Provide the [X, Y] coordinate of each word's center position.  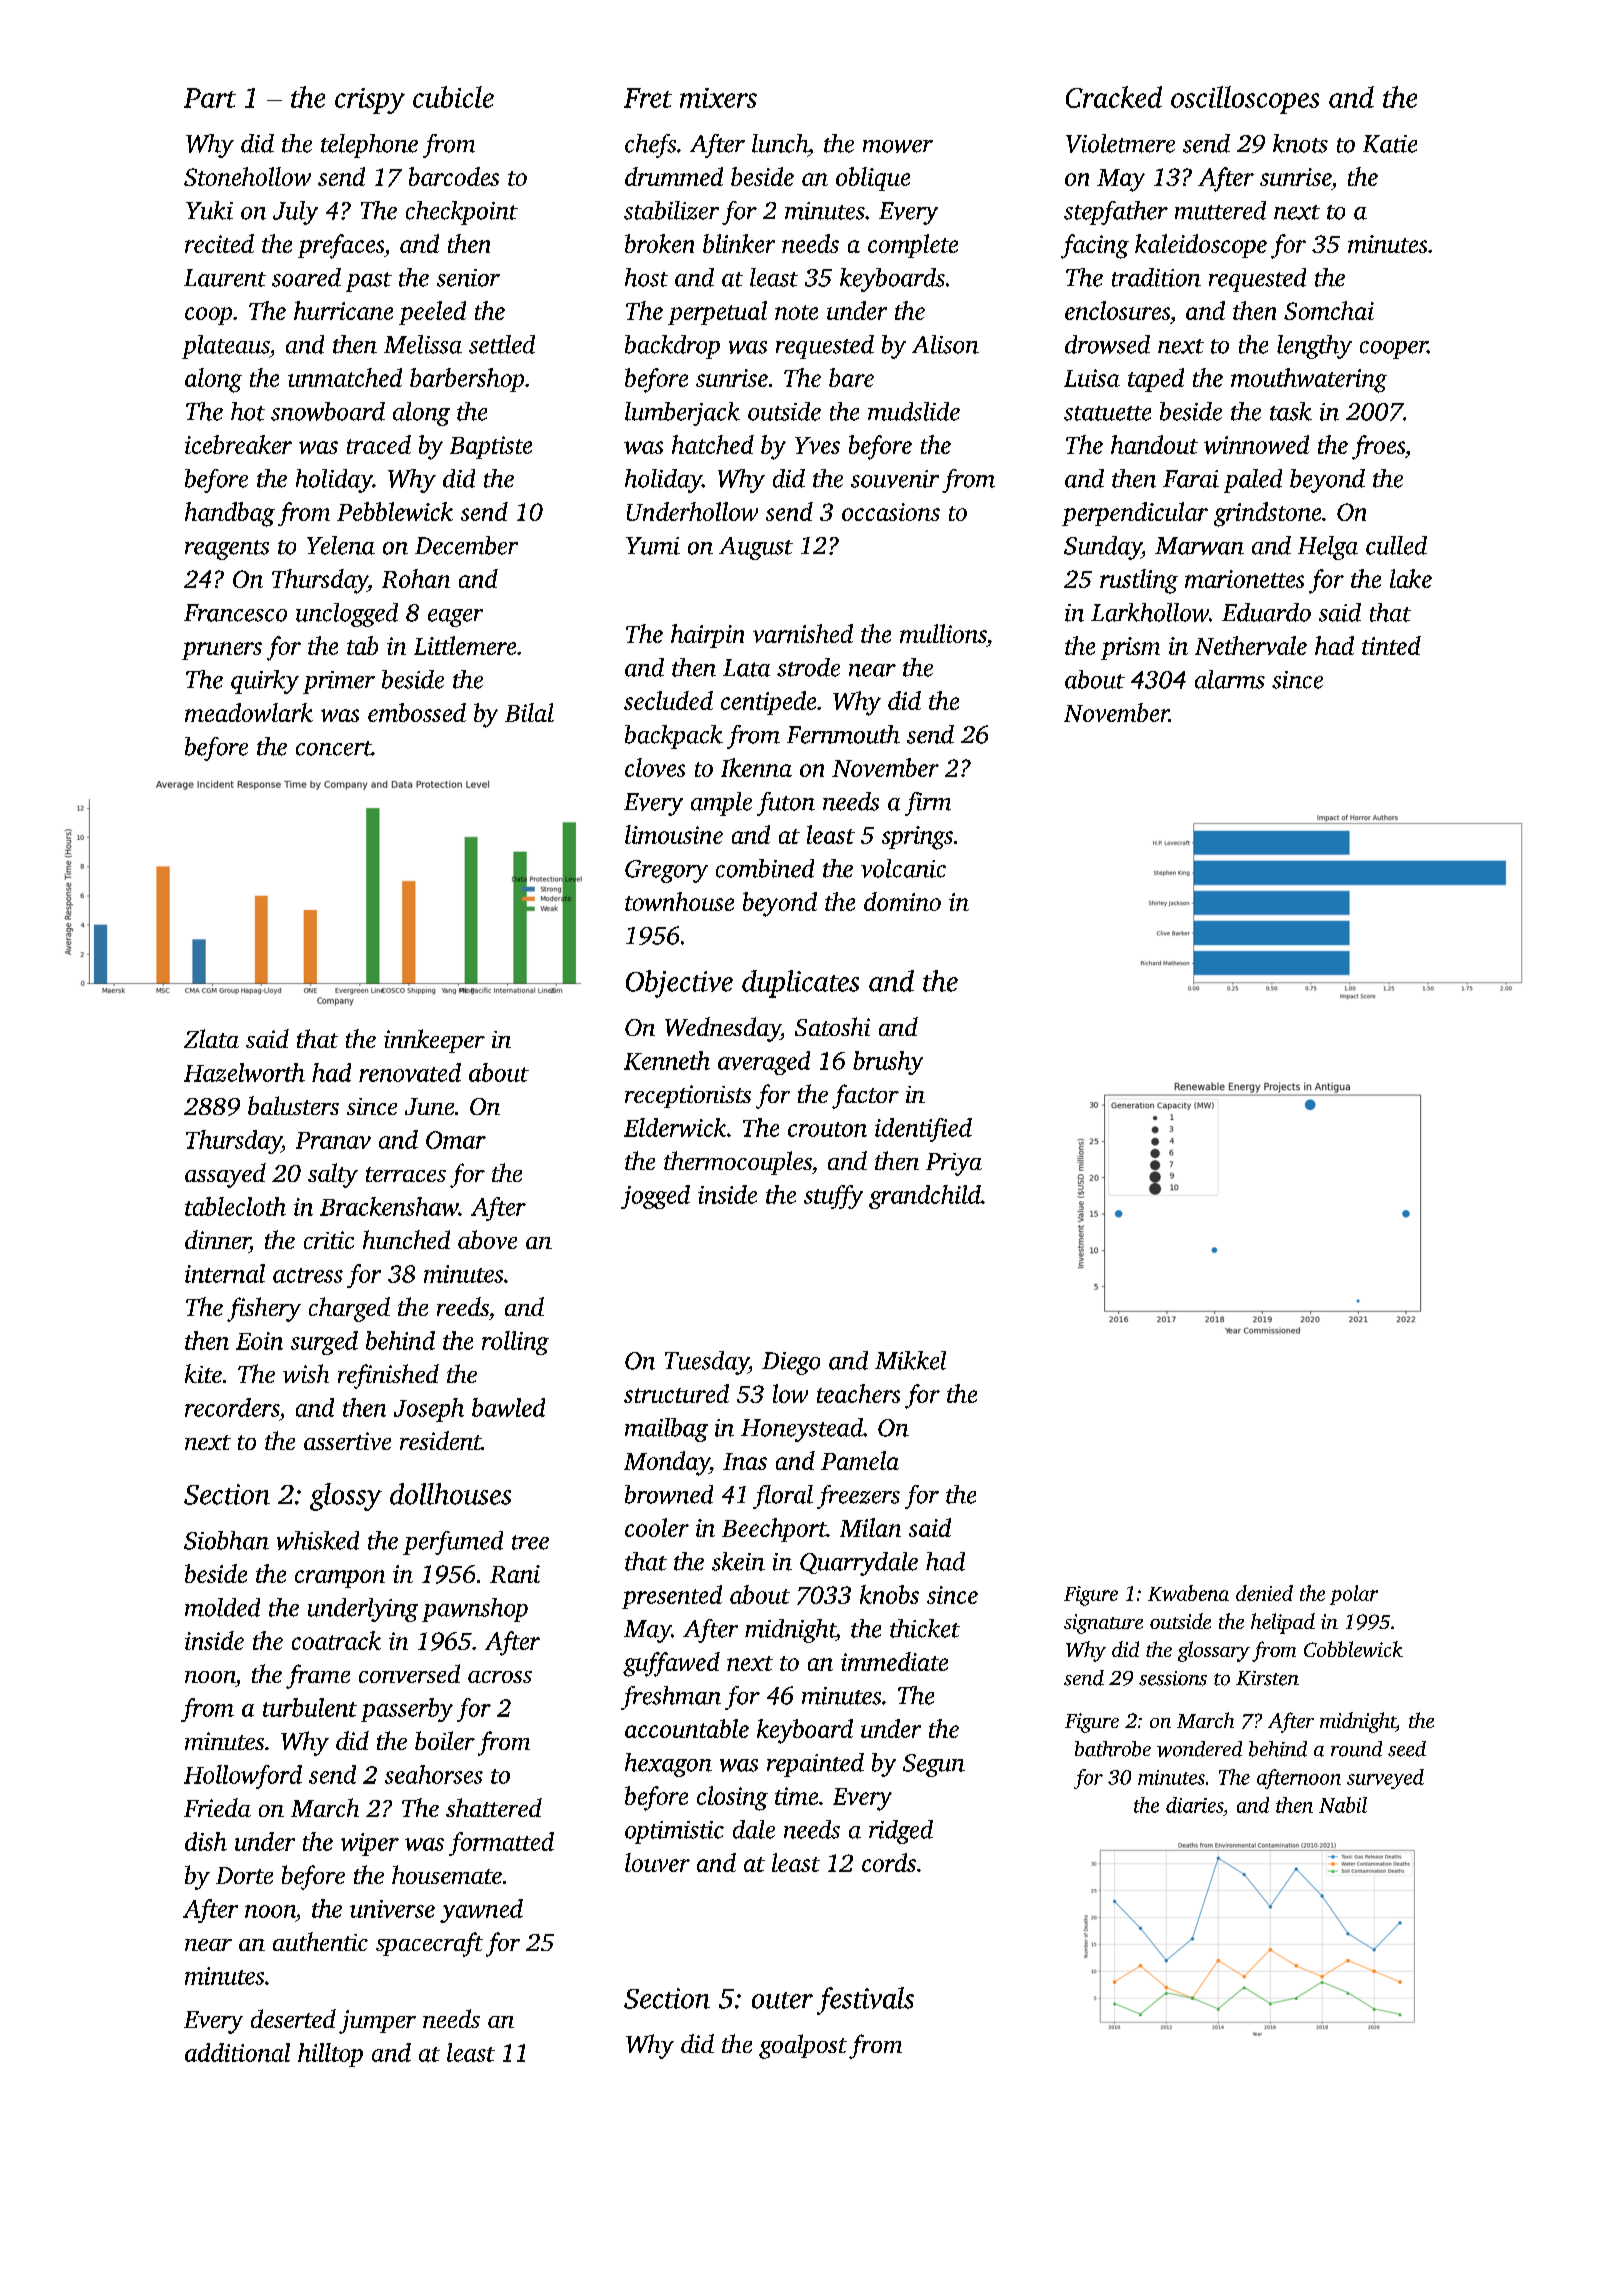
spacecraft [429, 1944]
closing [732, 1798]
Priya [954, 1164]
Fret [648, 98]
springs [917, 838]
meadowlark [249, 712]
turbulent [310, 1707]
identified [923, 1130]
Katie [1390, 144]
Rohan [416, 578]
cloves [655, 767]
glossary [1214, 1651]
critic [329, 1240]
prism [1130, 648]
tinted [1391, 645]
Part [210, 98]
